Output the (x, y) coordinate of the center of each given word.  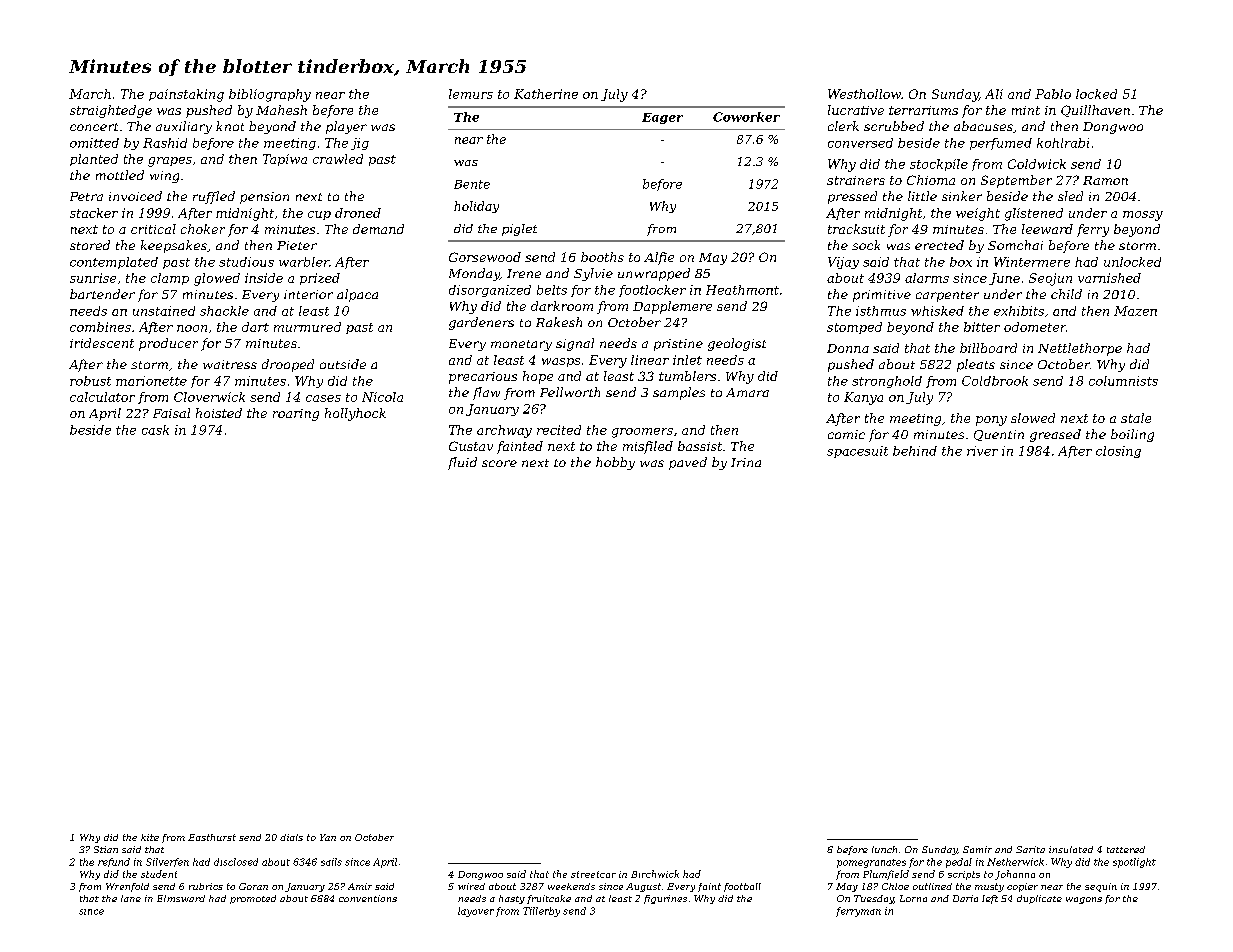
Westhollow (864, 94)
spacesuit (857, 452)
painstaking (186, 95)
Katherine (546, 94)
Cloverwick (209, 397)
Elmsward (181, 898)
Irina (746, 462)
